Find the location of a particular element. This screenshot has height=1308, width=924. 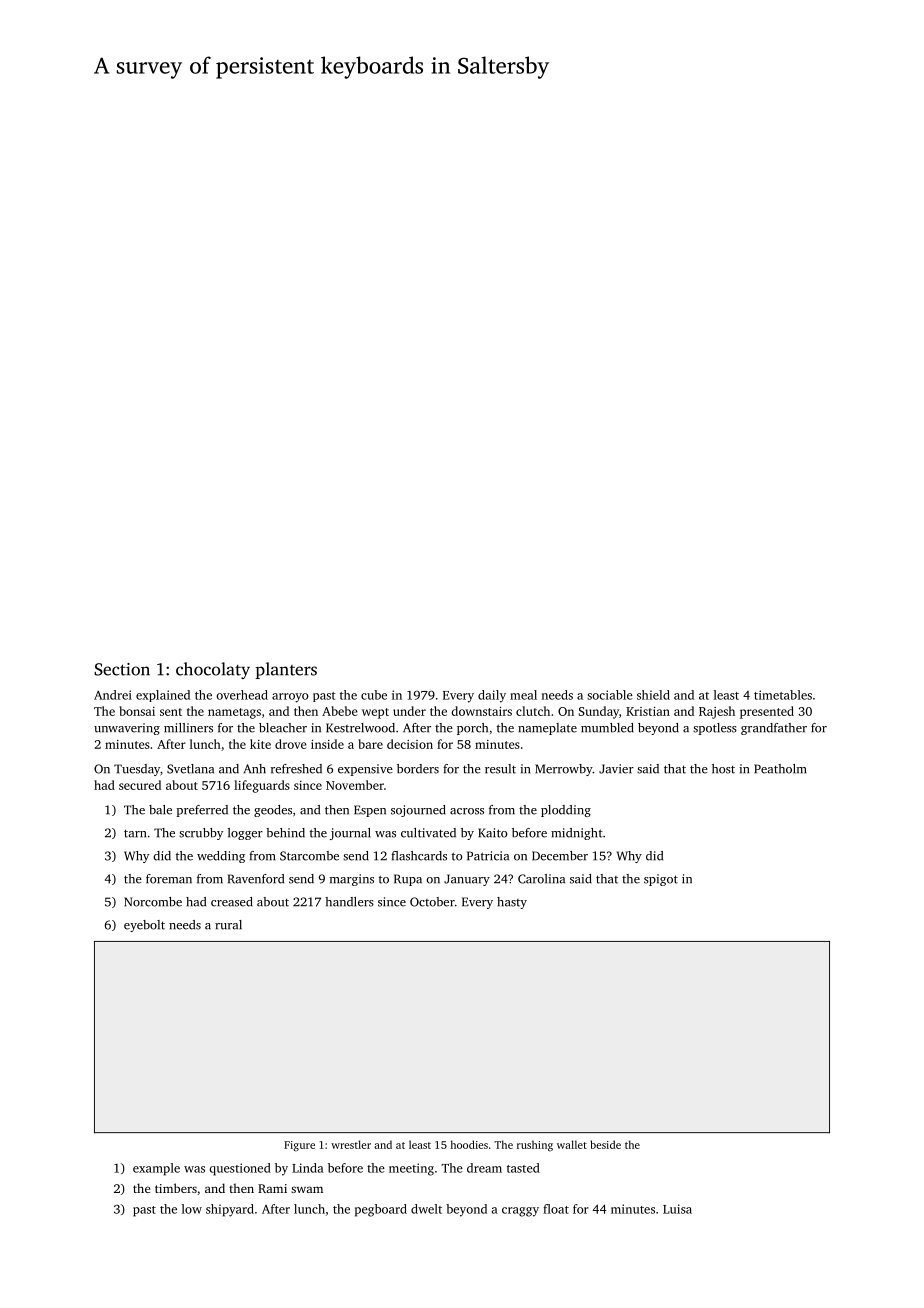

wrestler is located at coordinates (351, 1144).
